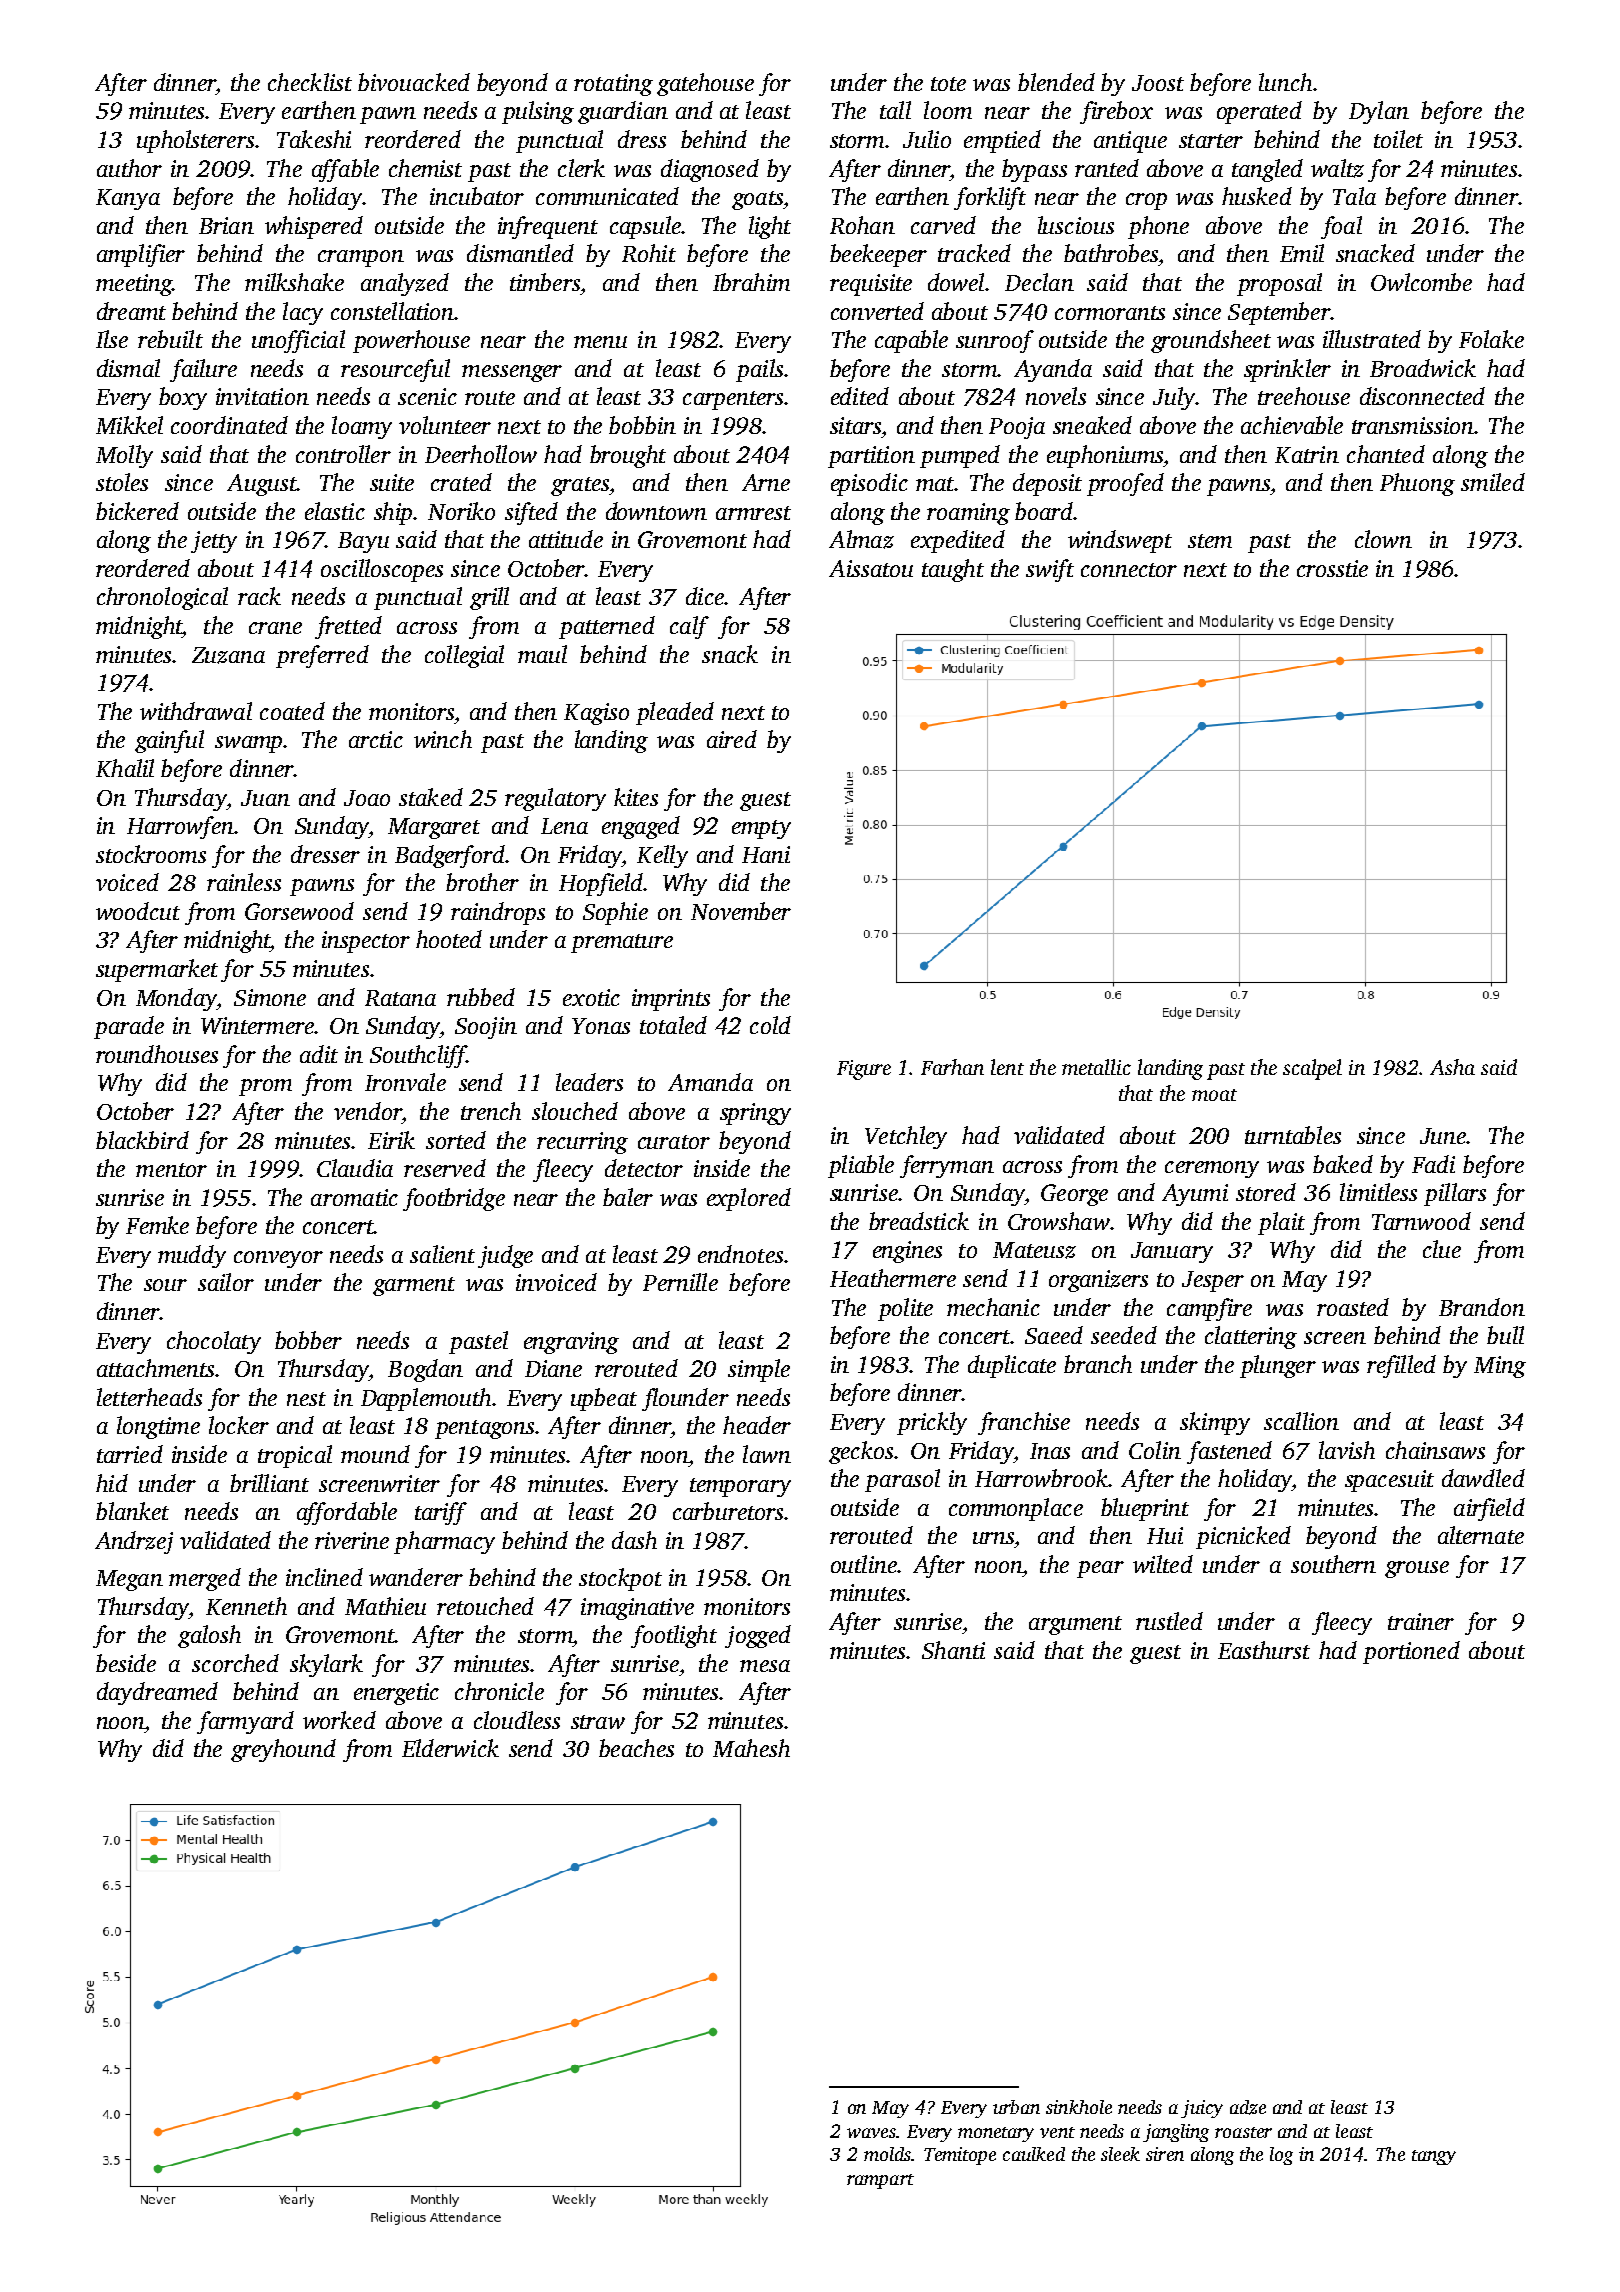  I want to click on Dylan, so click(1379, 112).
